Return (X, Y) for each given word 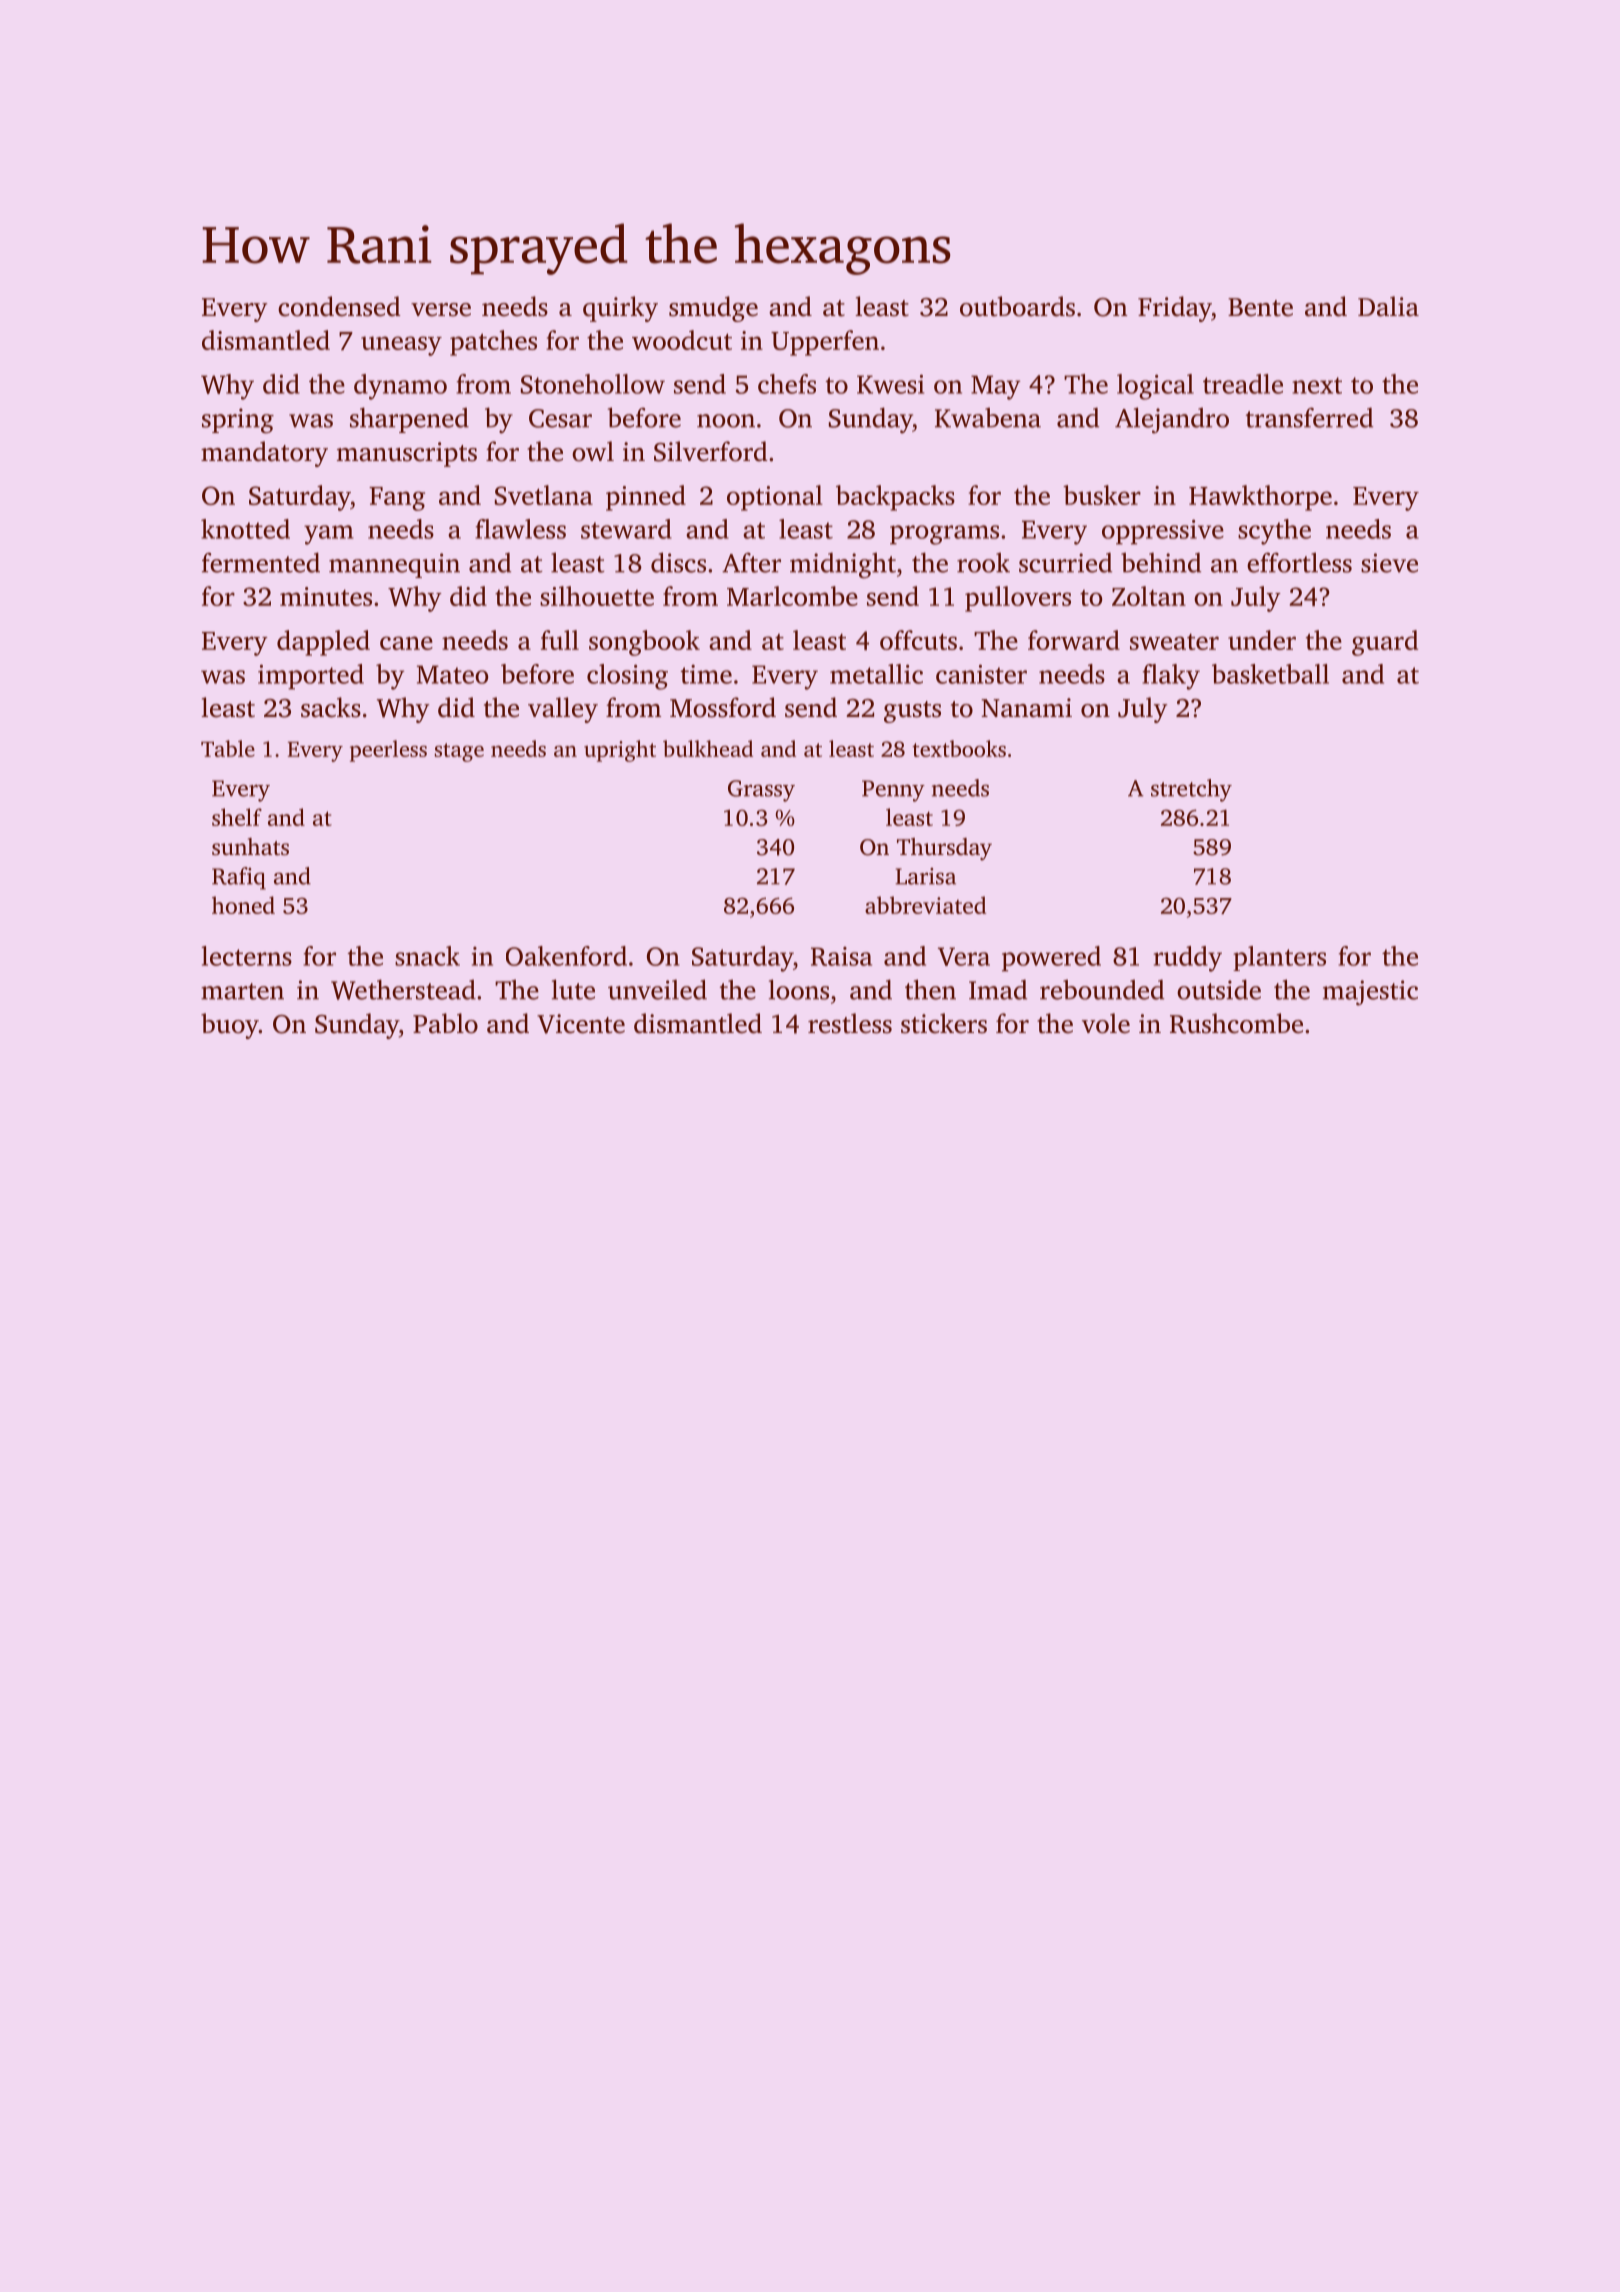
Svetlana (544, 495)
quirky (620, 309)
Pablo (445, 1023)
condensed (339, 306)
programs (944, 535)
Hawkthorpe (1260, 498)
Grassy (761, 791)
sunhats (250, 847)
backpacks (895, 498)
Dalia (1388, 306)
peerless (388, 751)
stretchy (1191, 790)
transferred (1309, 417)
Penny (893, 791)
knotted (245, 529)
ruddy (1188, 959)
